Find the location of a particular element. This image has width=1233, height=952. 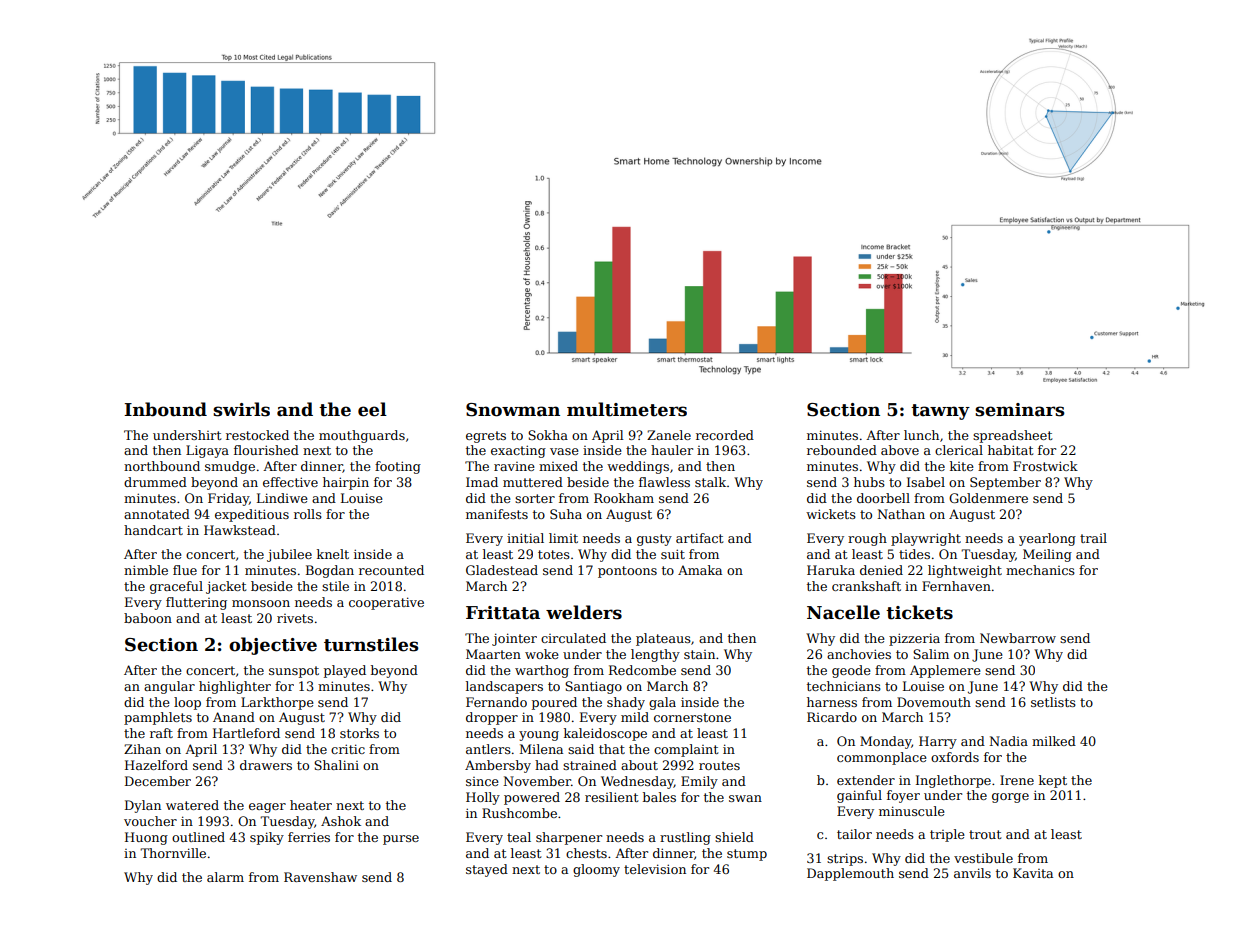

baboon is located at coordinates (148, 618).
